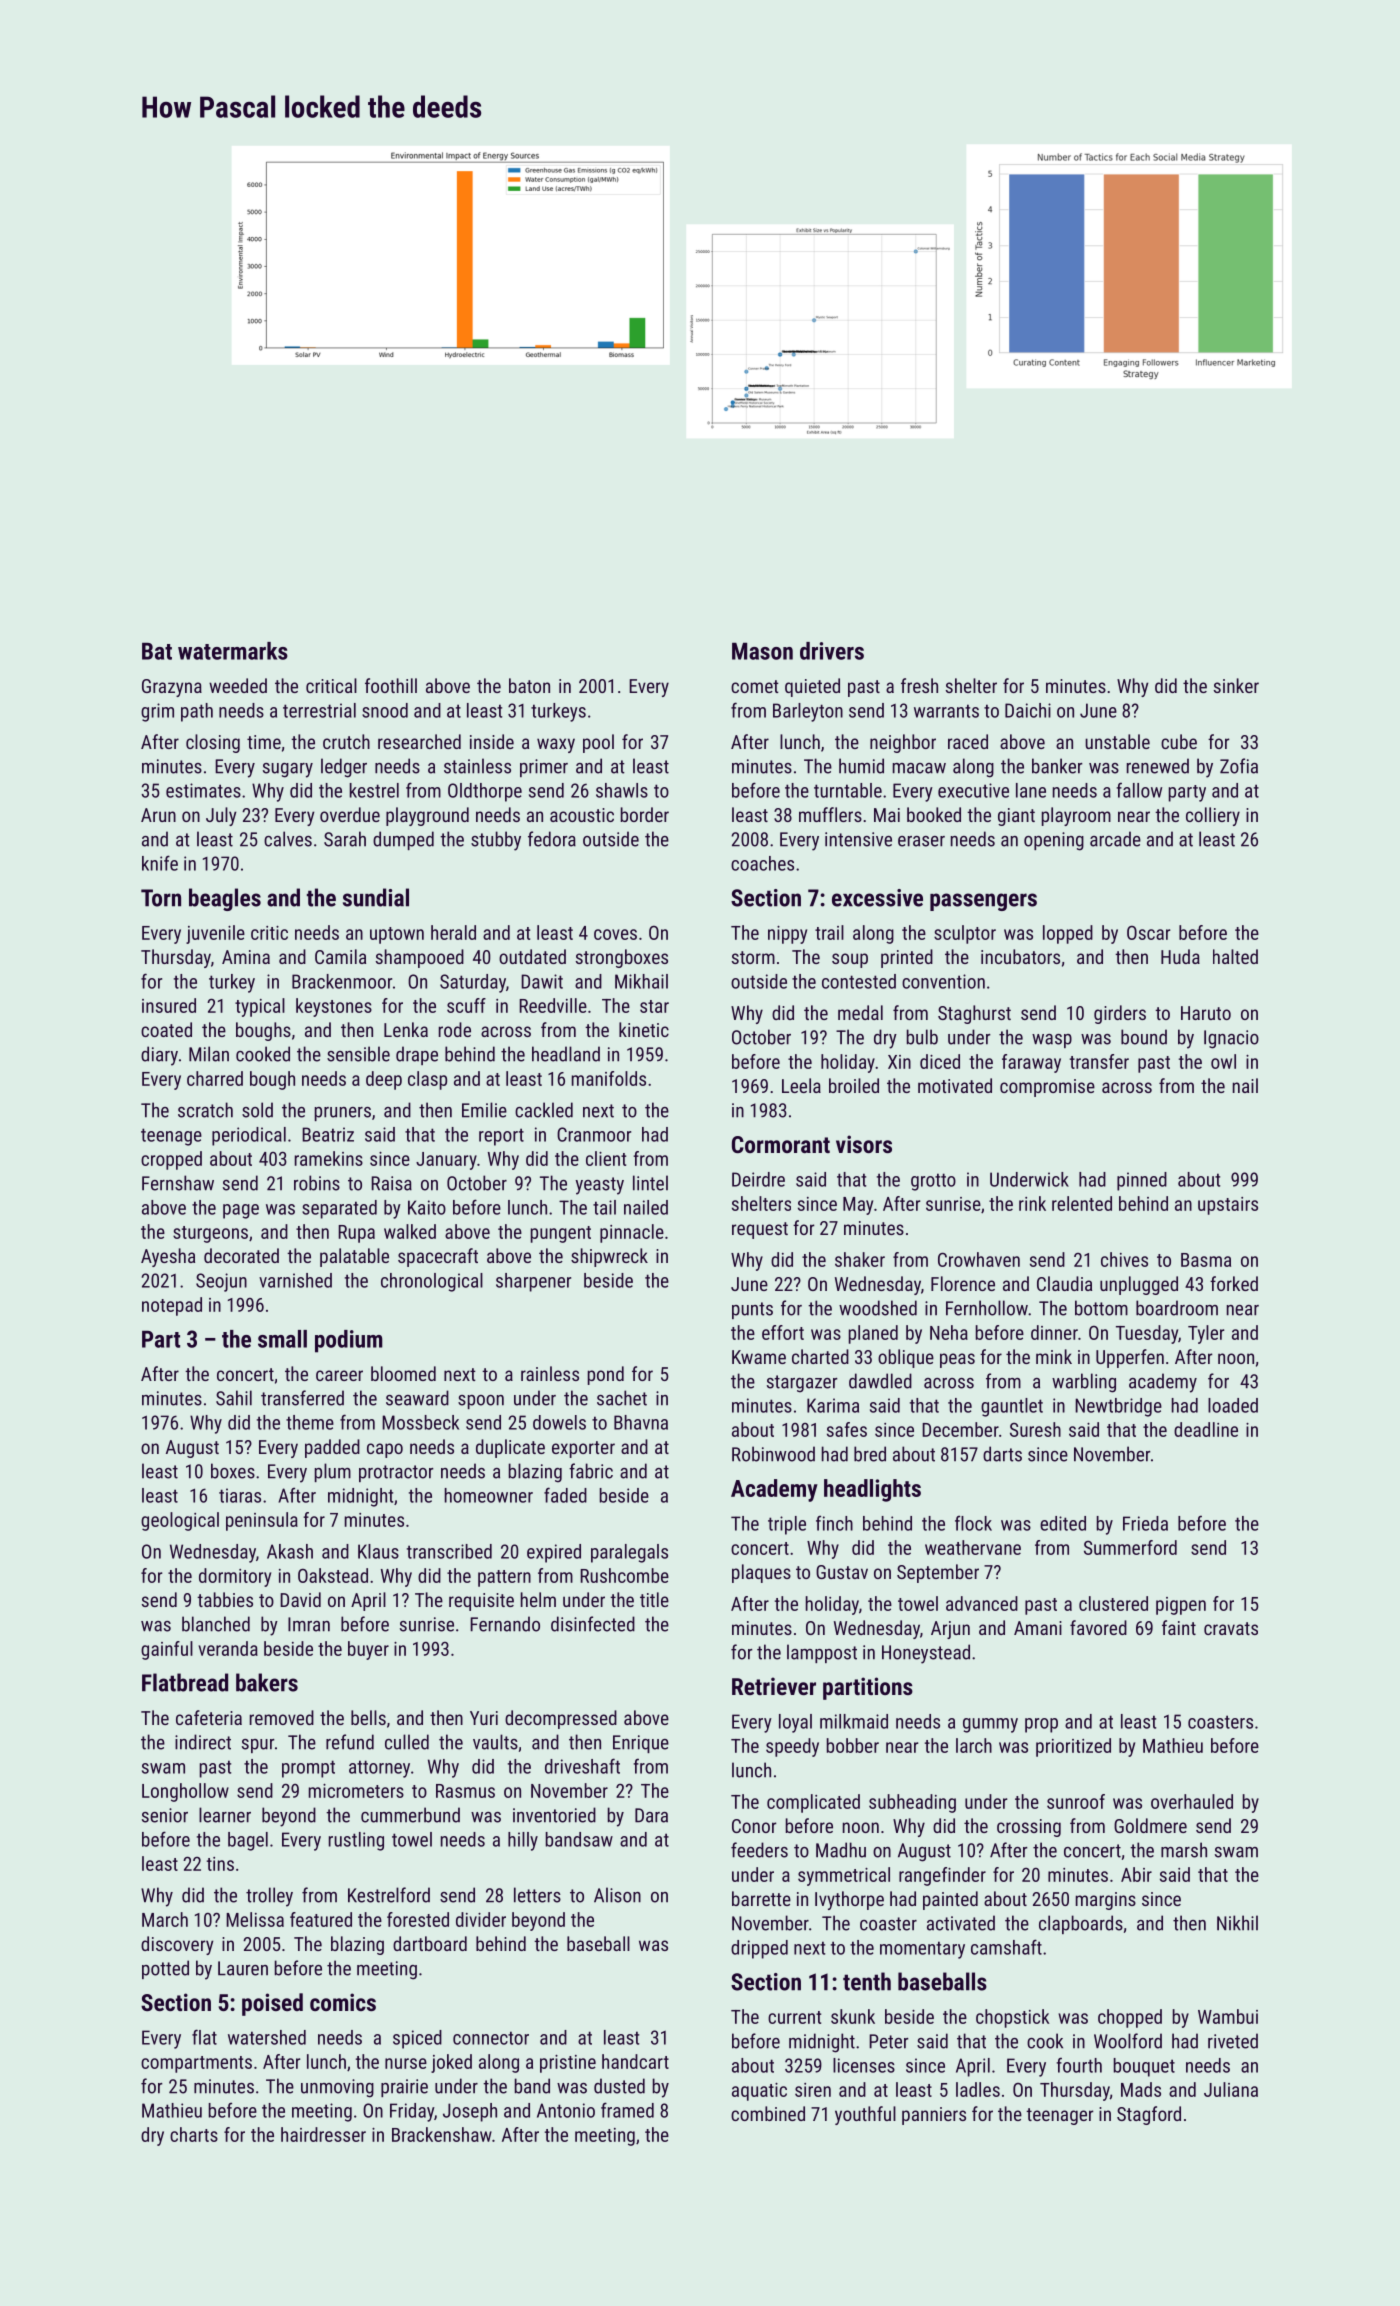 This document has width=1400, height=2306. What do you see at coordinates (1041, 1725) in the document?
I see `prop` at bounding box center [1041, 1725].
